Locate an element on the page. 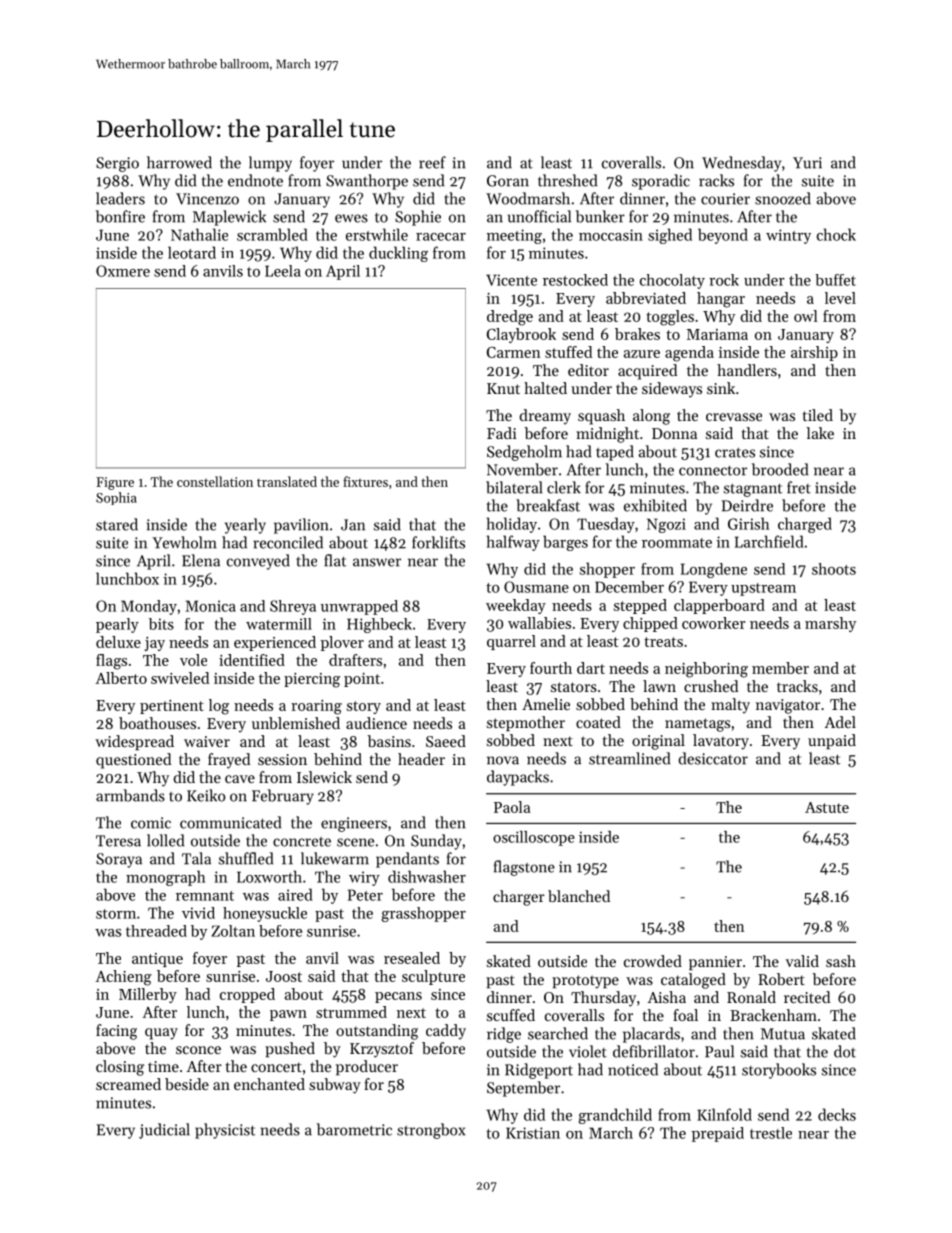 The height and width of the document is (1233, 952). sculpture is located at coordinates (433, 977).
